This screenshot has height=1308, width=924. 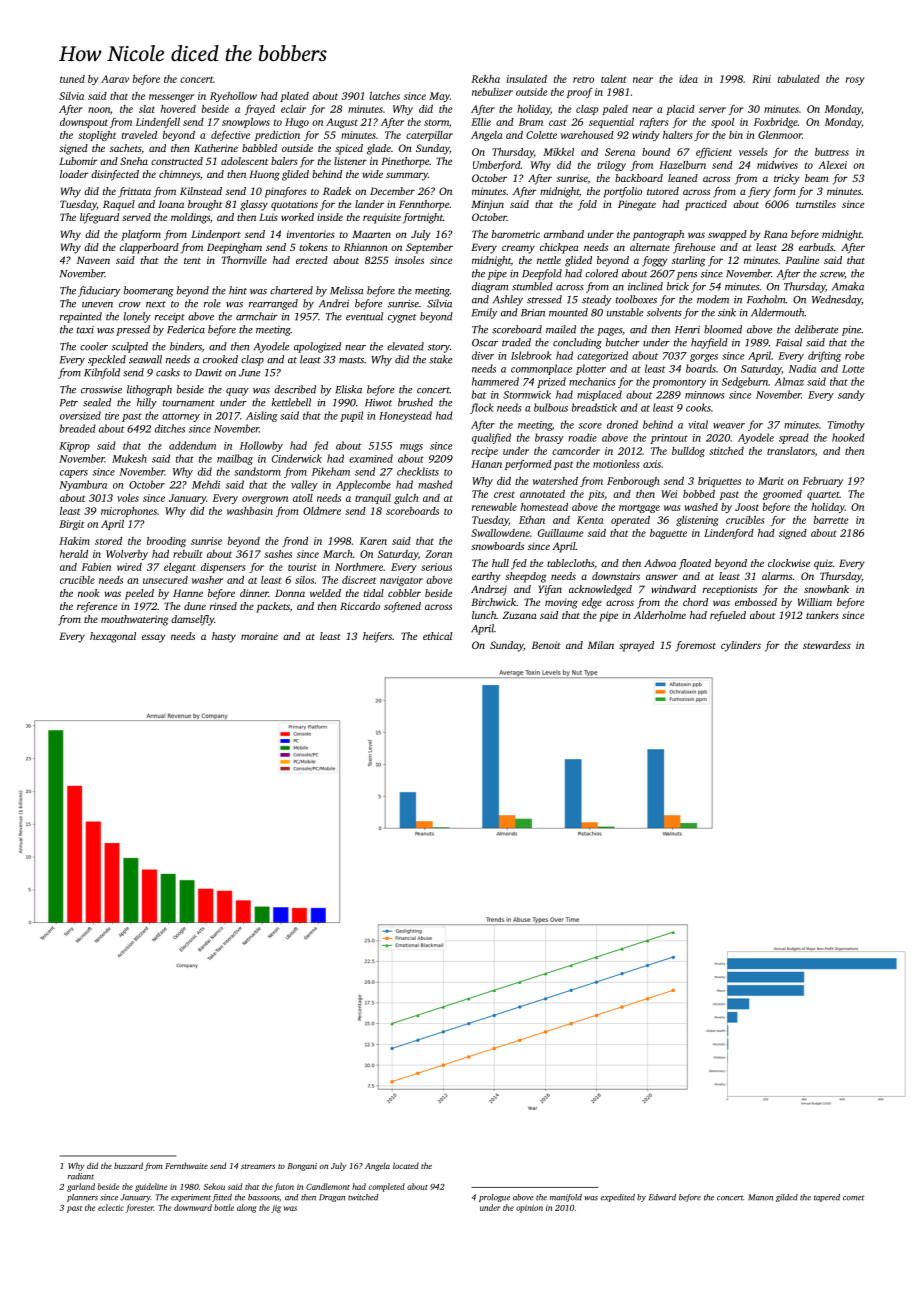 I want to click on ethical, so click(x=437, y=636).
